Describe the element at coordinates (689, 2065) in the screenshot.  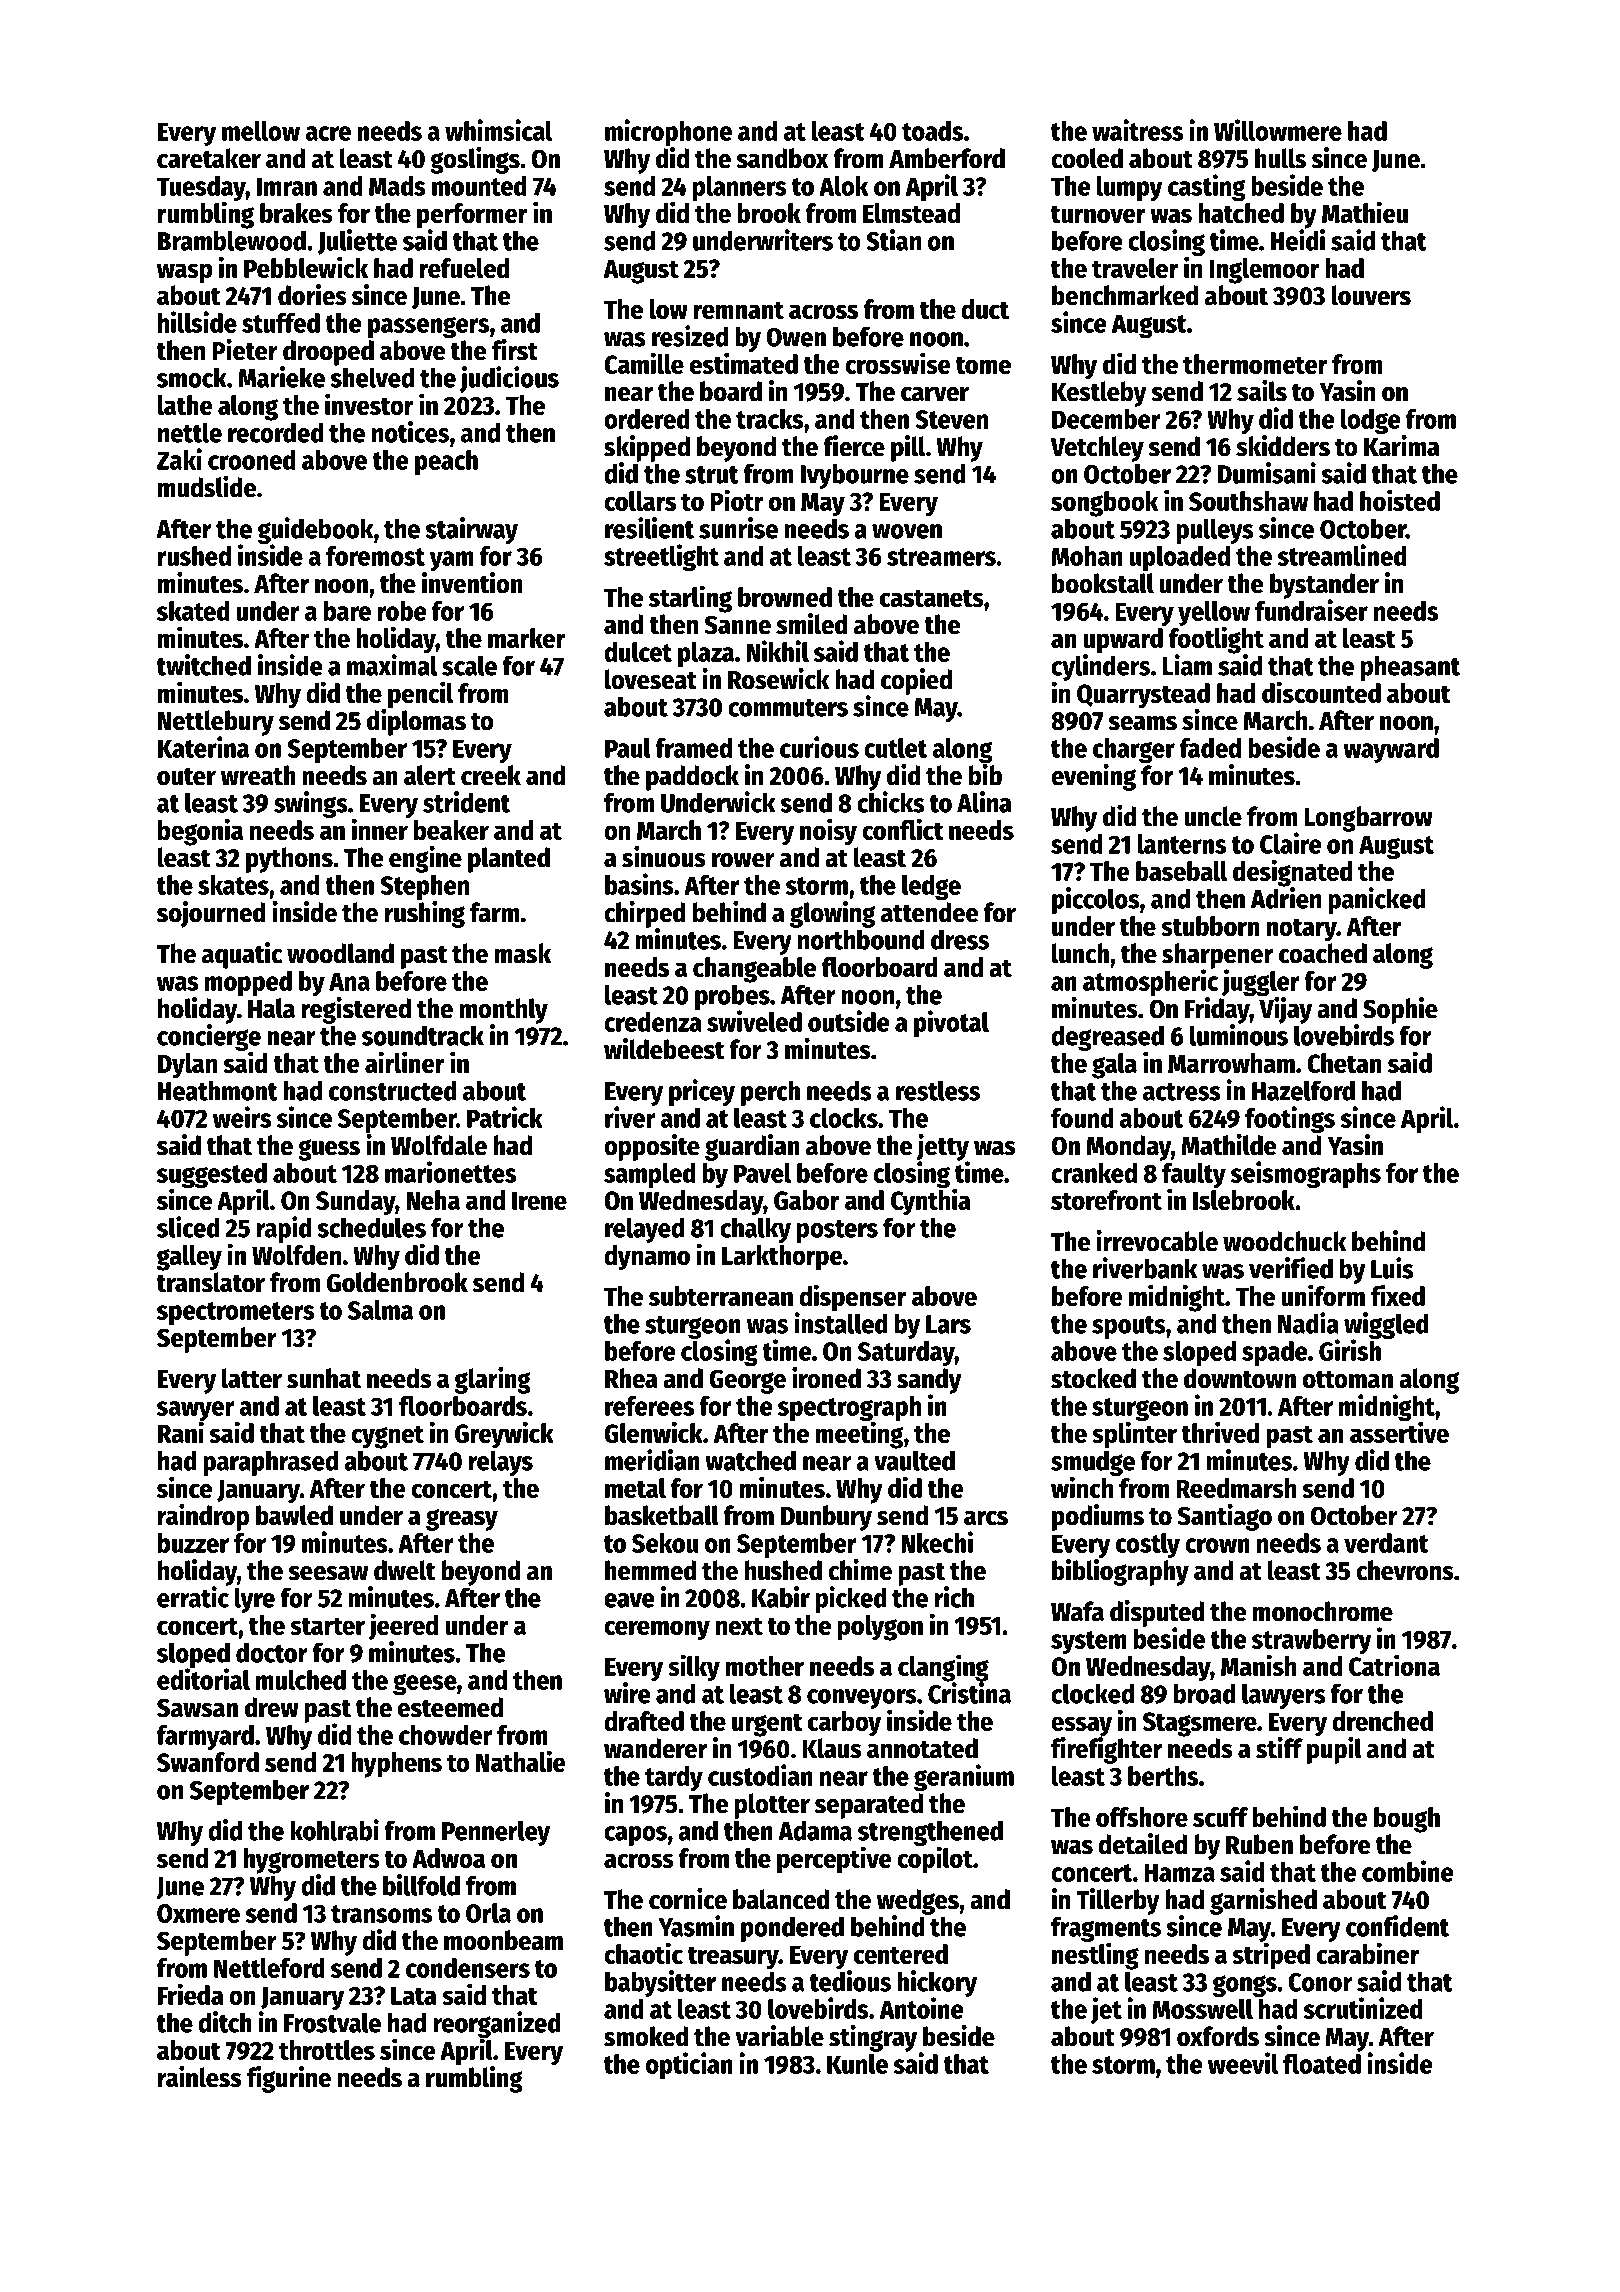
I see `optician` at that location.
